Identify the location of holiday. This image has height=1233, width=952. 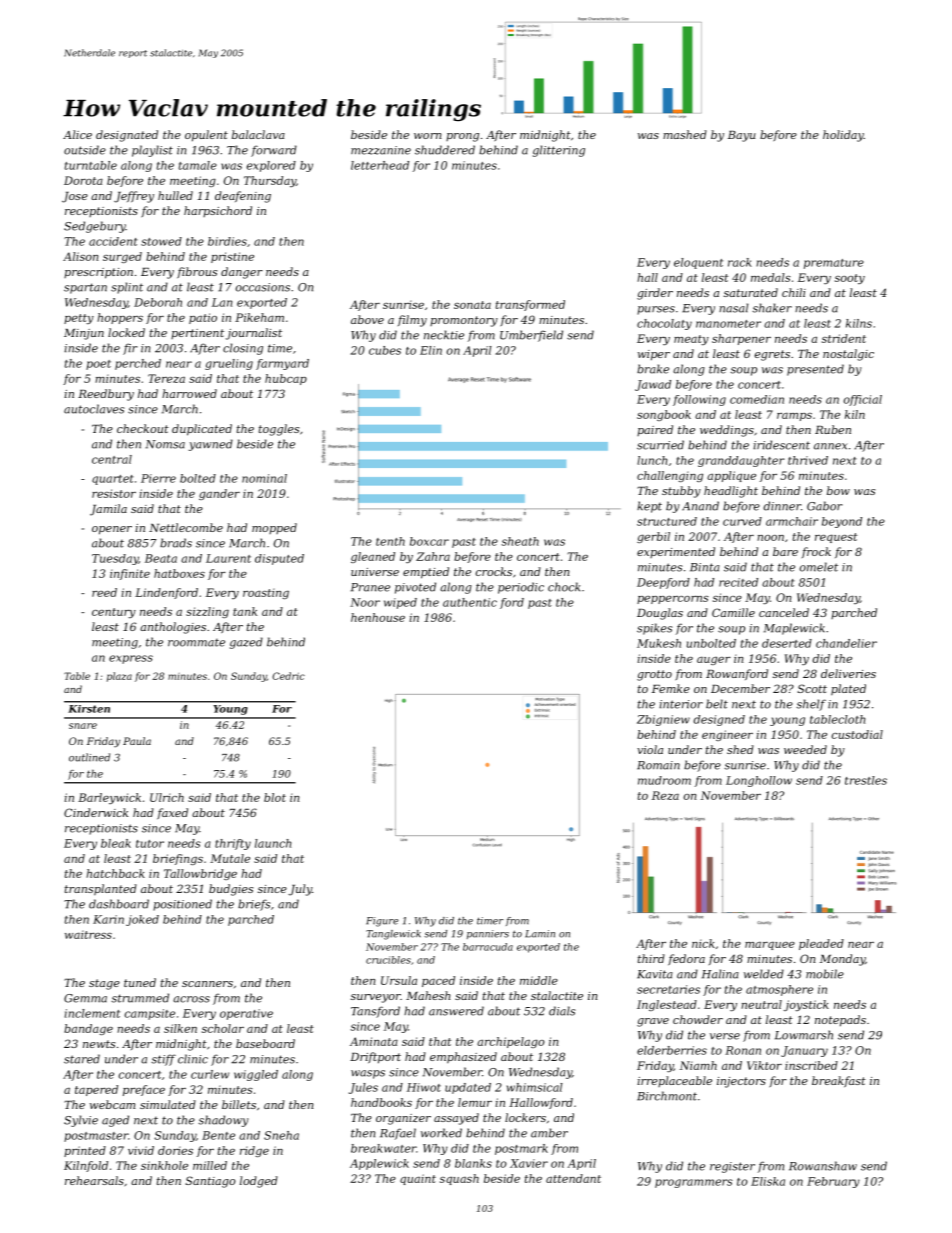
(843, 136).
